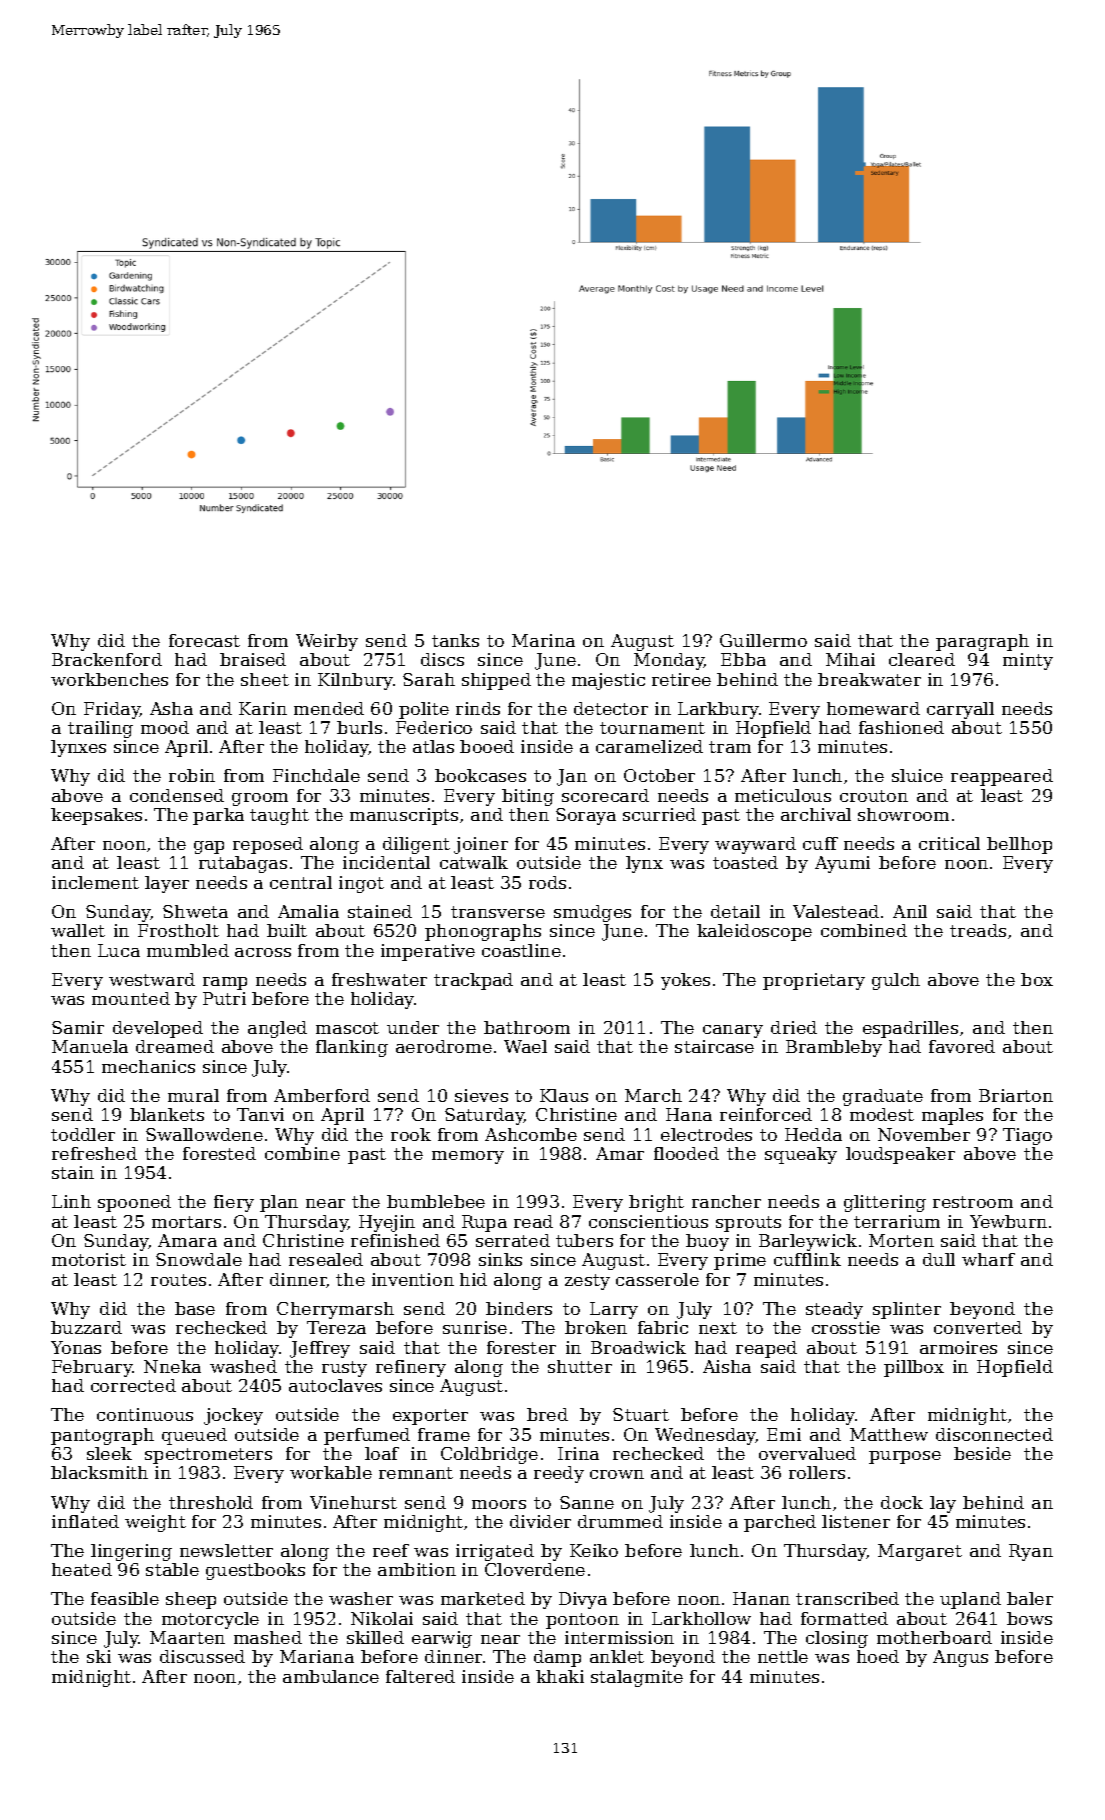 Image resolution: width=1105 pixels, height=1820 pixels. Describe the element at coordinates (489, 1455) in the screenshot. I see `Coldbridge` at that location.
